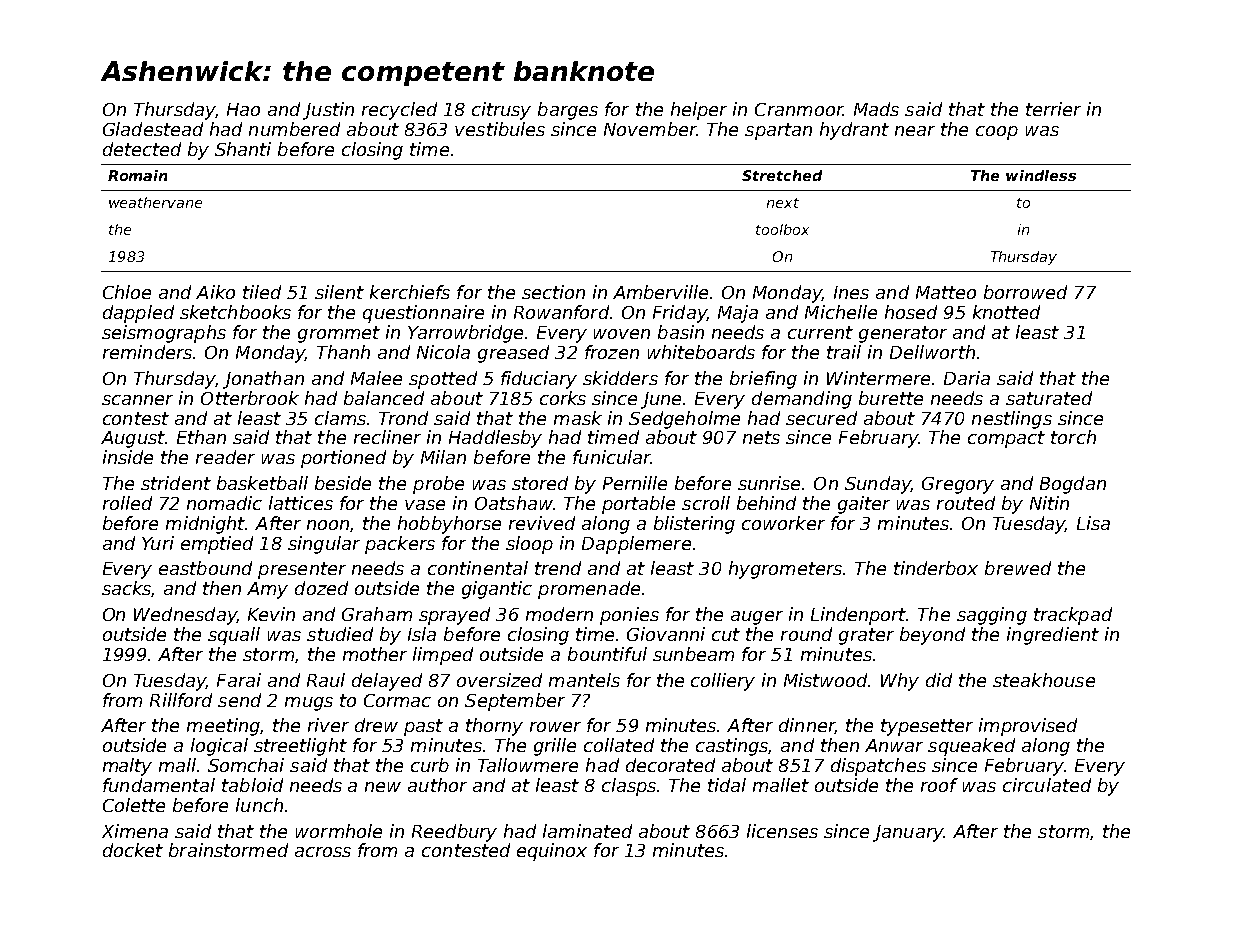  Describe the element at coordinates (939, 680) in the screenshot. I see `did` at that location.
